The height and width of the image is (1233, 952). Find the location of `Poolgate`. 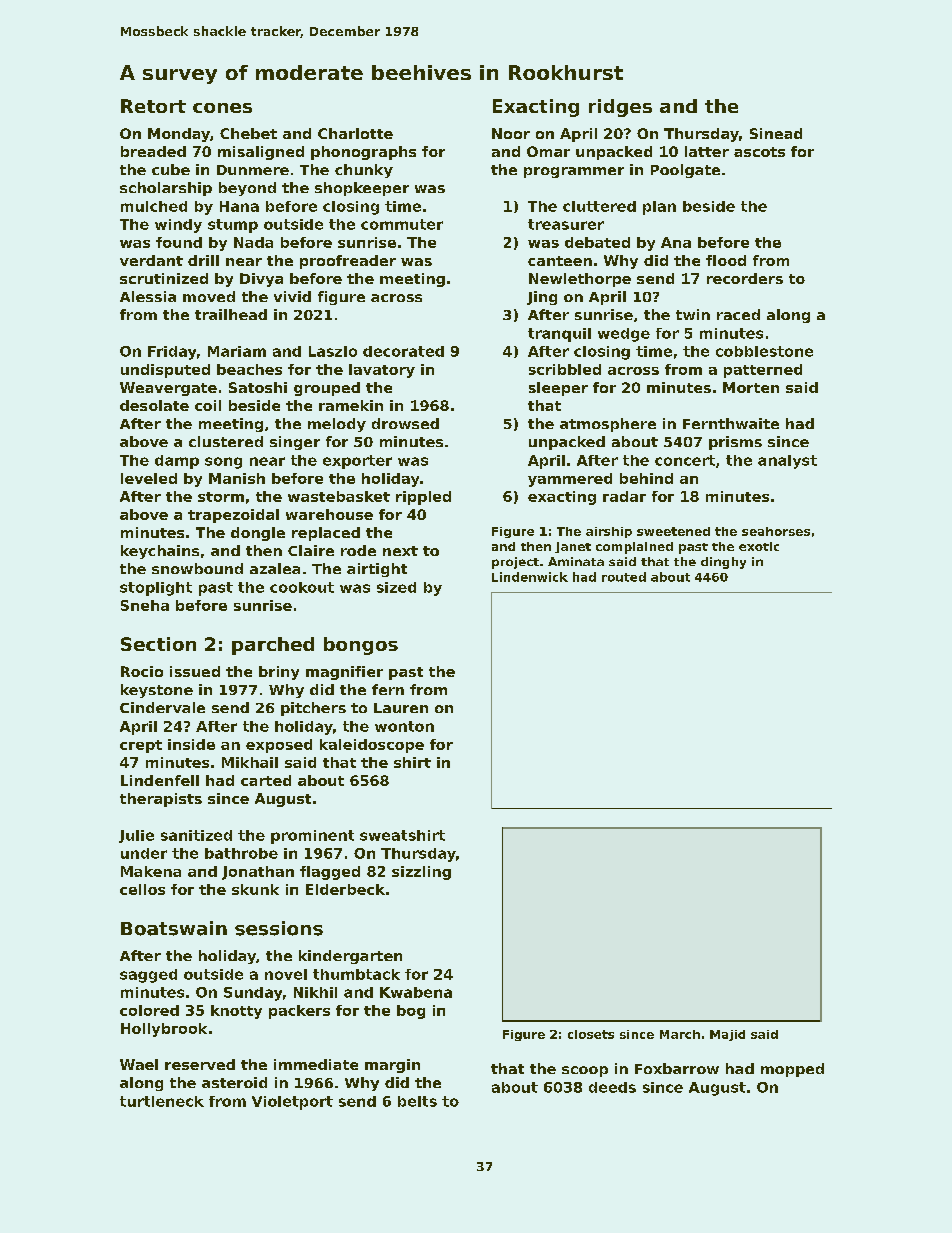

Poolgate is located at coordinates (685, 171).
